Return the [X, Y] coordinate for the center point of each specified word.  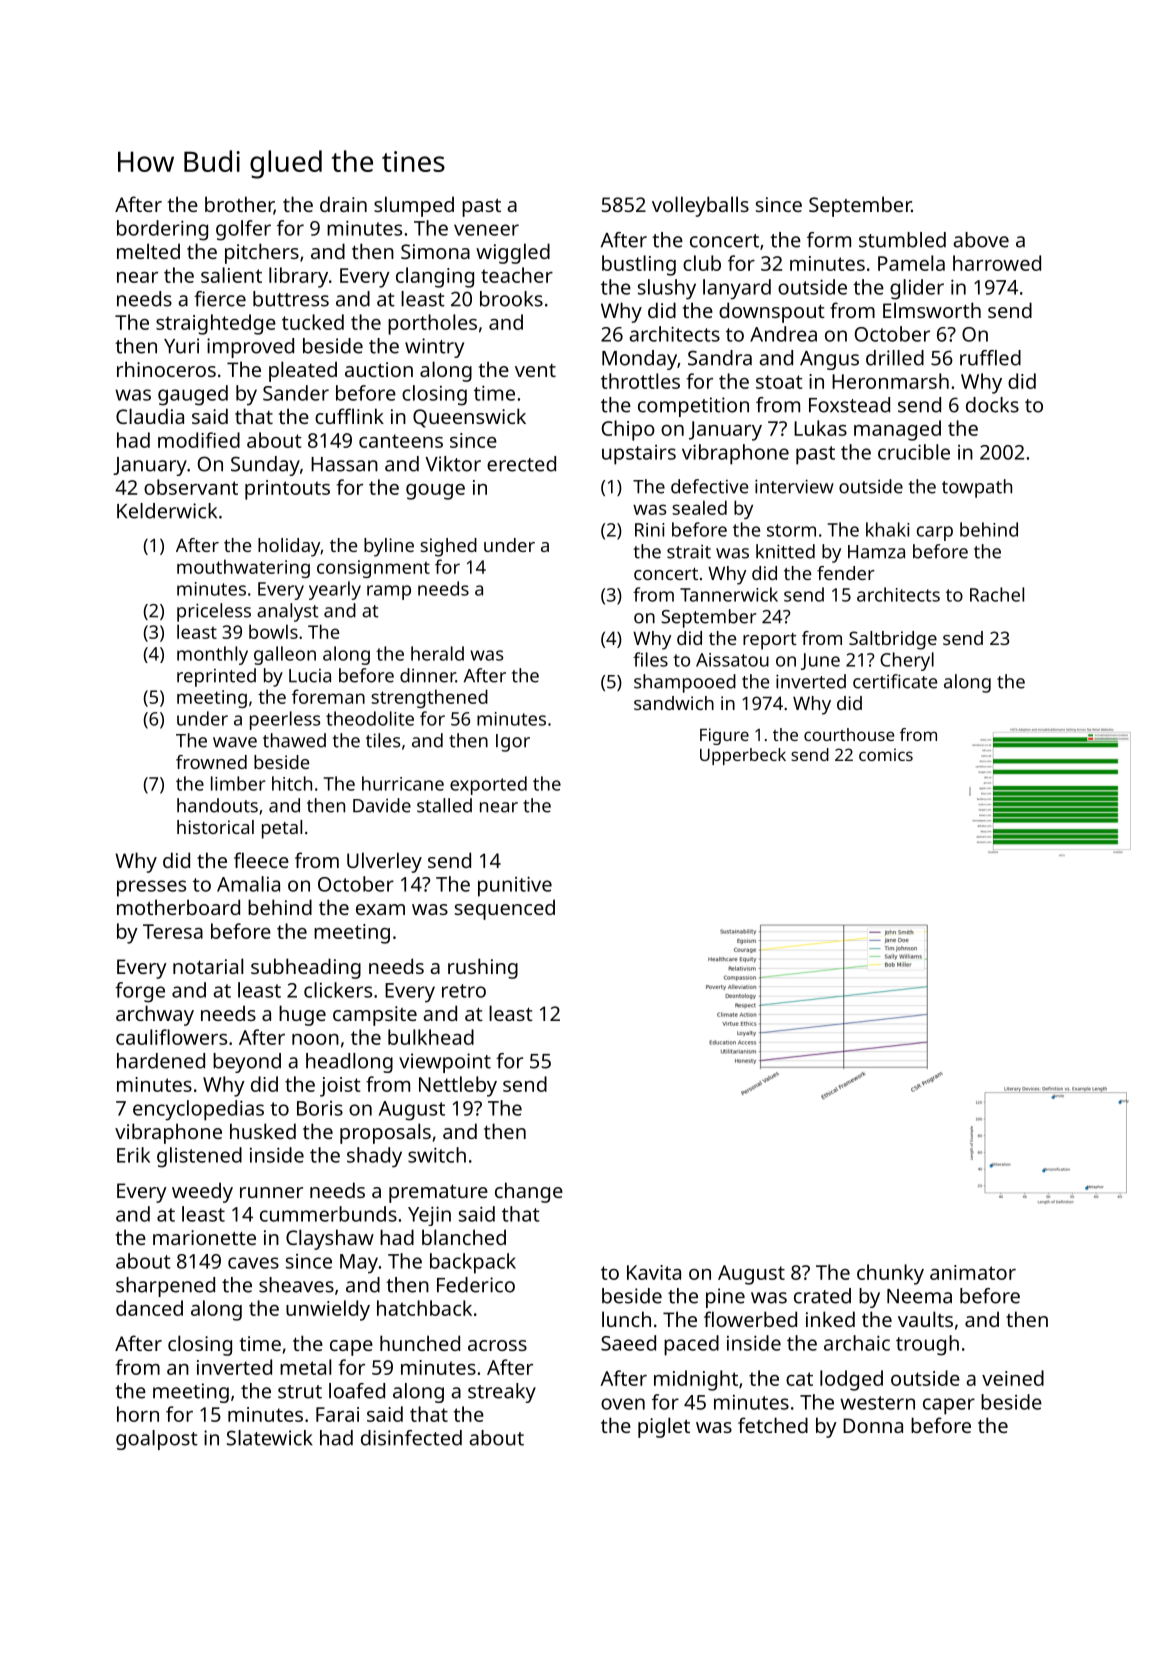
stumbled [902, 240]
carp [935, 533]
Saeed [628, 1343]
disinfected [411, 1438]
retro [464, 991]
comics [886, 754]
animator [973, 1272]
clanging [435, 277]
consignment [373, 569]
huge [302, 1015]
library [298, 277]
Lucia [310, 676]
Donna [873, 1425]
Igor [513, 743]
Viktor [453, 464]
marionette [204, 1237]
